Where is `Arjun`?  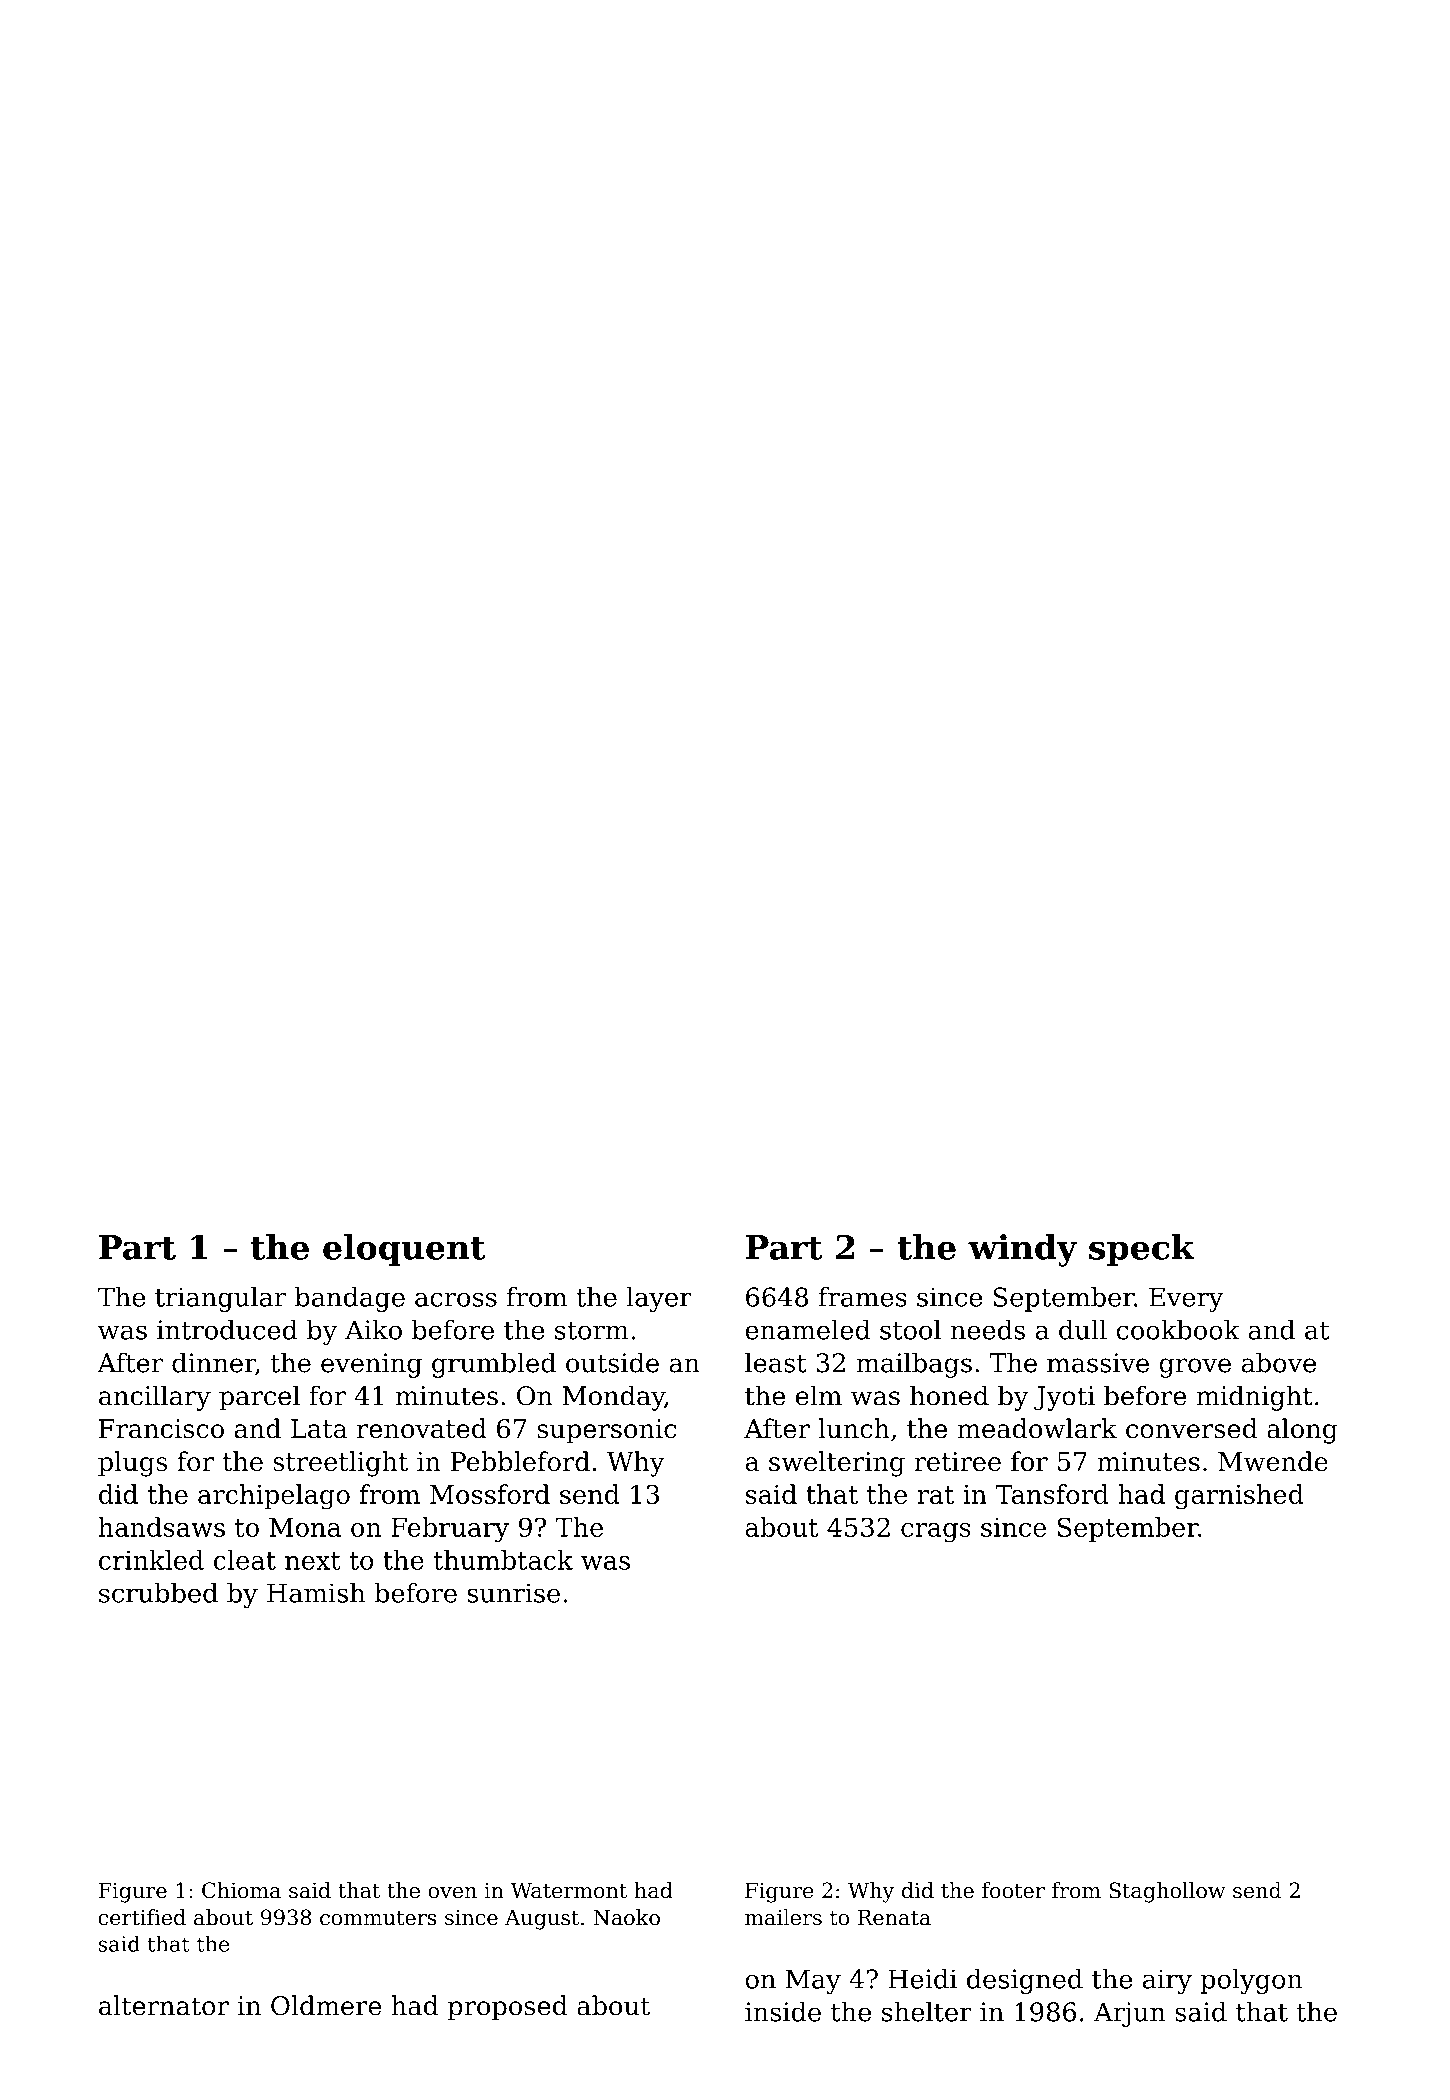 Arjun is located at coordinates (1130, 2014).
